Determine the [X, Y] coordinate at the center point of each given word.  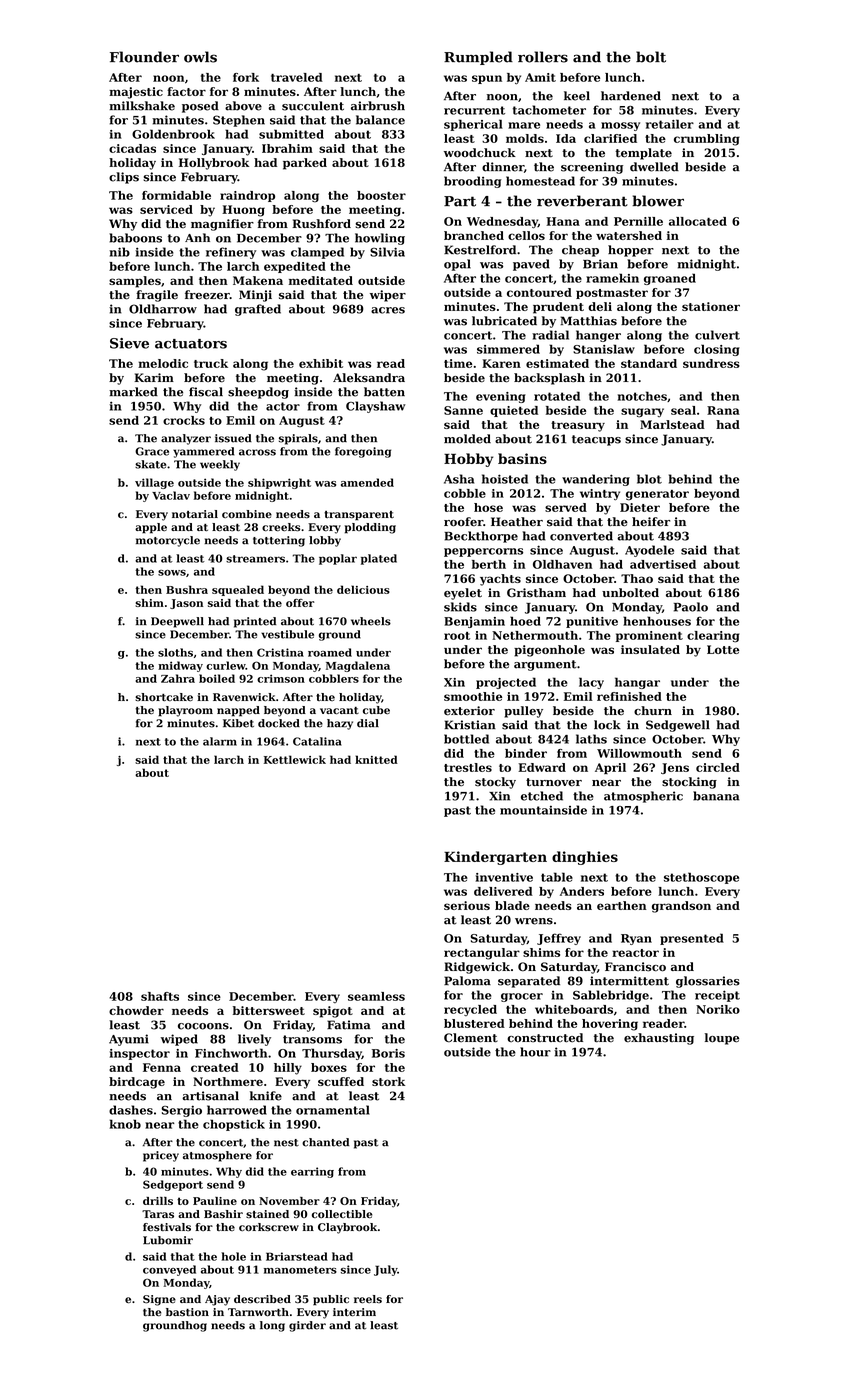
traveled [297, 77]
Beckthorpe [481, 537]
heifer [651, 522]
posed [200, 107]
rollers [543, 57]
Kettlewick [295, 759]
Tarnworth [258, 1312]
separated [529, 982]
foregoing [363, 452]
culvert [717, 335]
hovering [610, 1025]
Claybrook [347, 1228]
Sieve [129, 343]
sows [172, 573]
